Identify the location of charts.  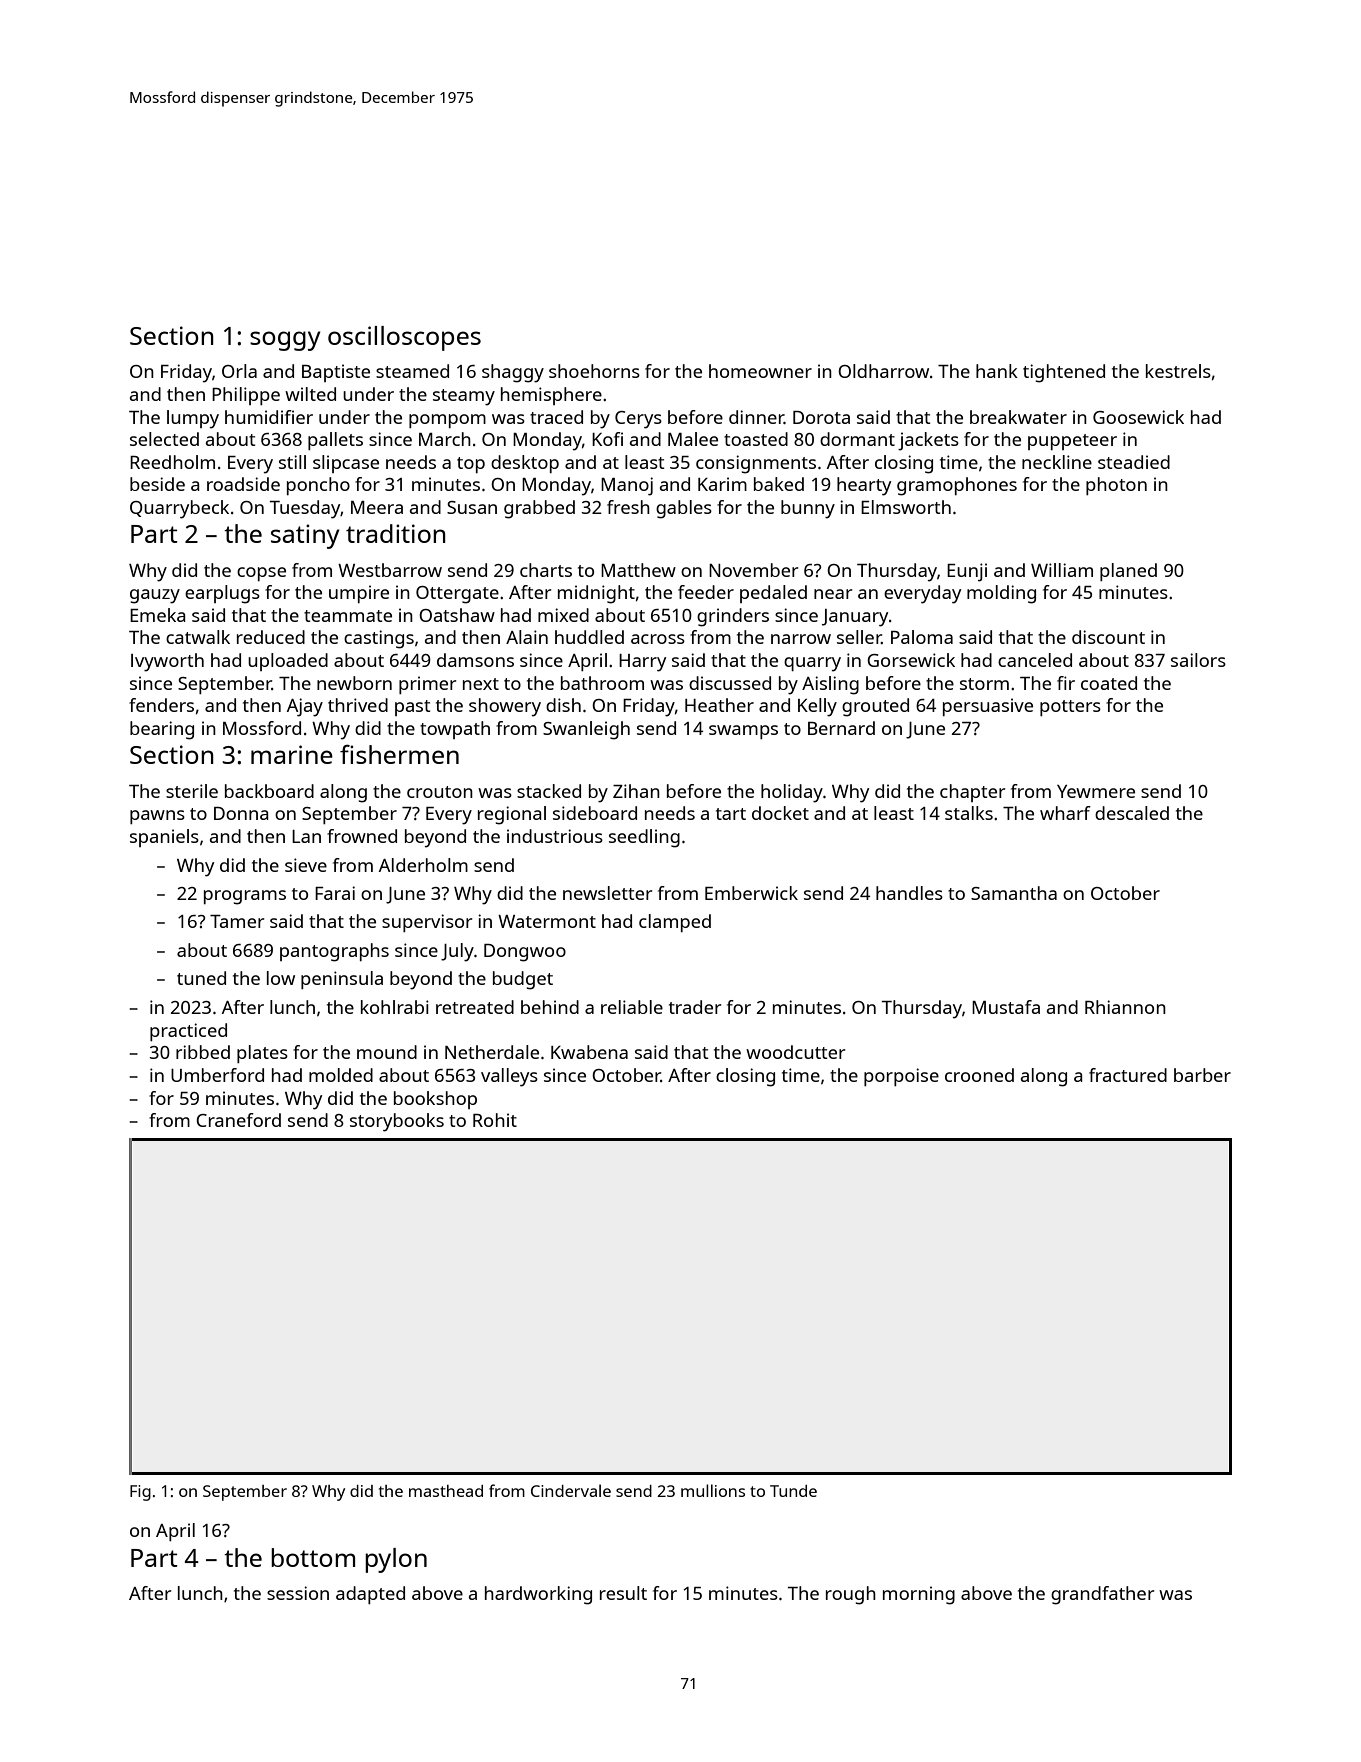
(546, 570).
